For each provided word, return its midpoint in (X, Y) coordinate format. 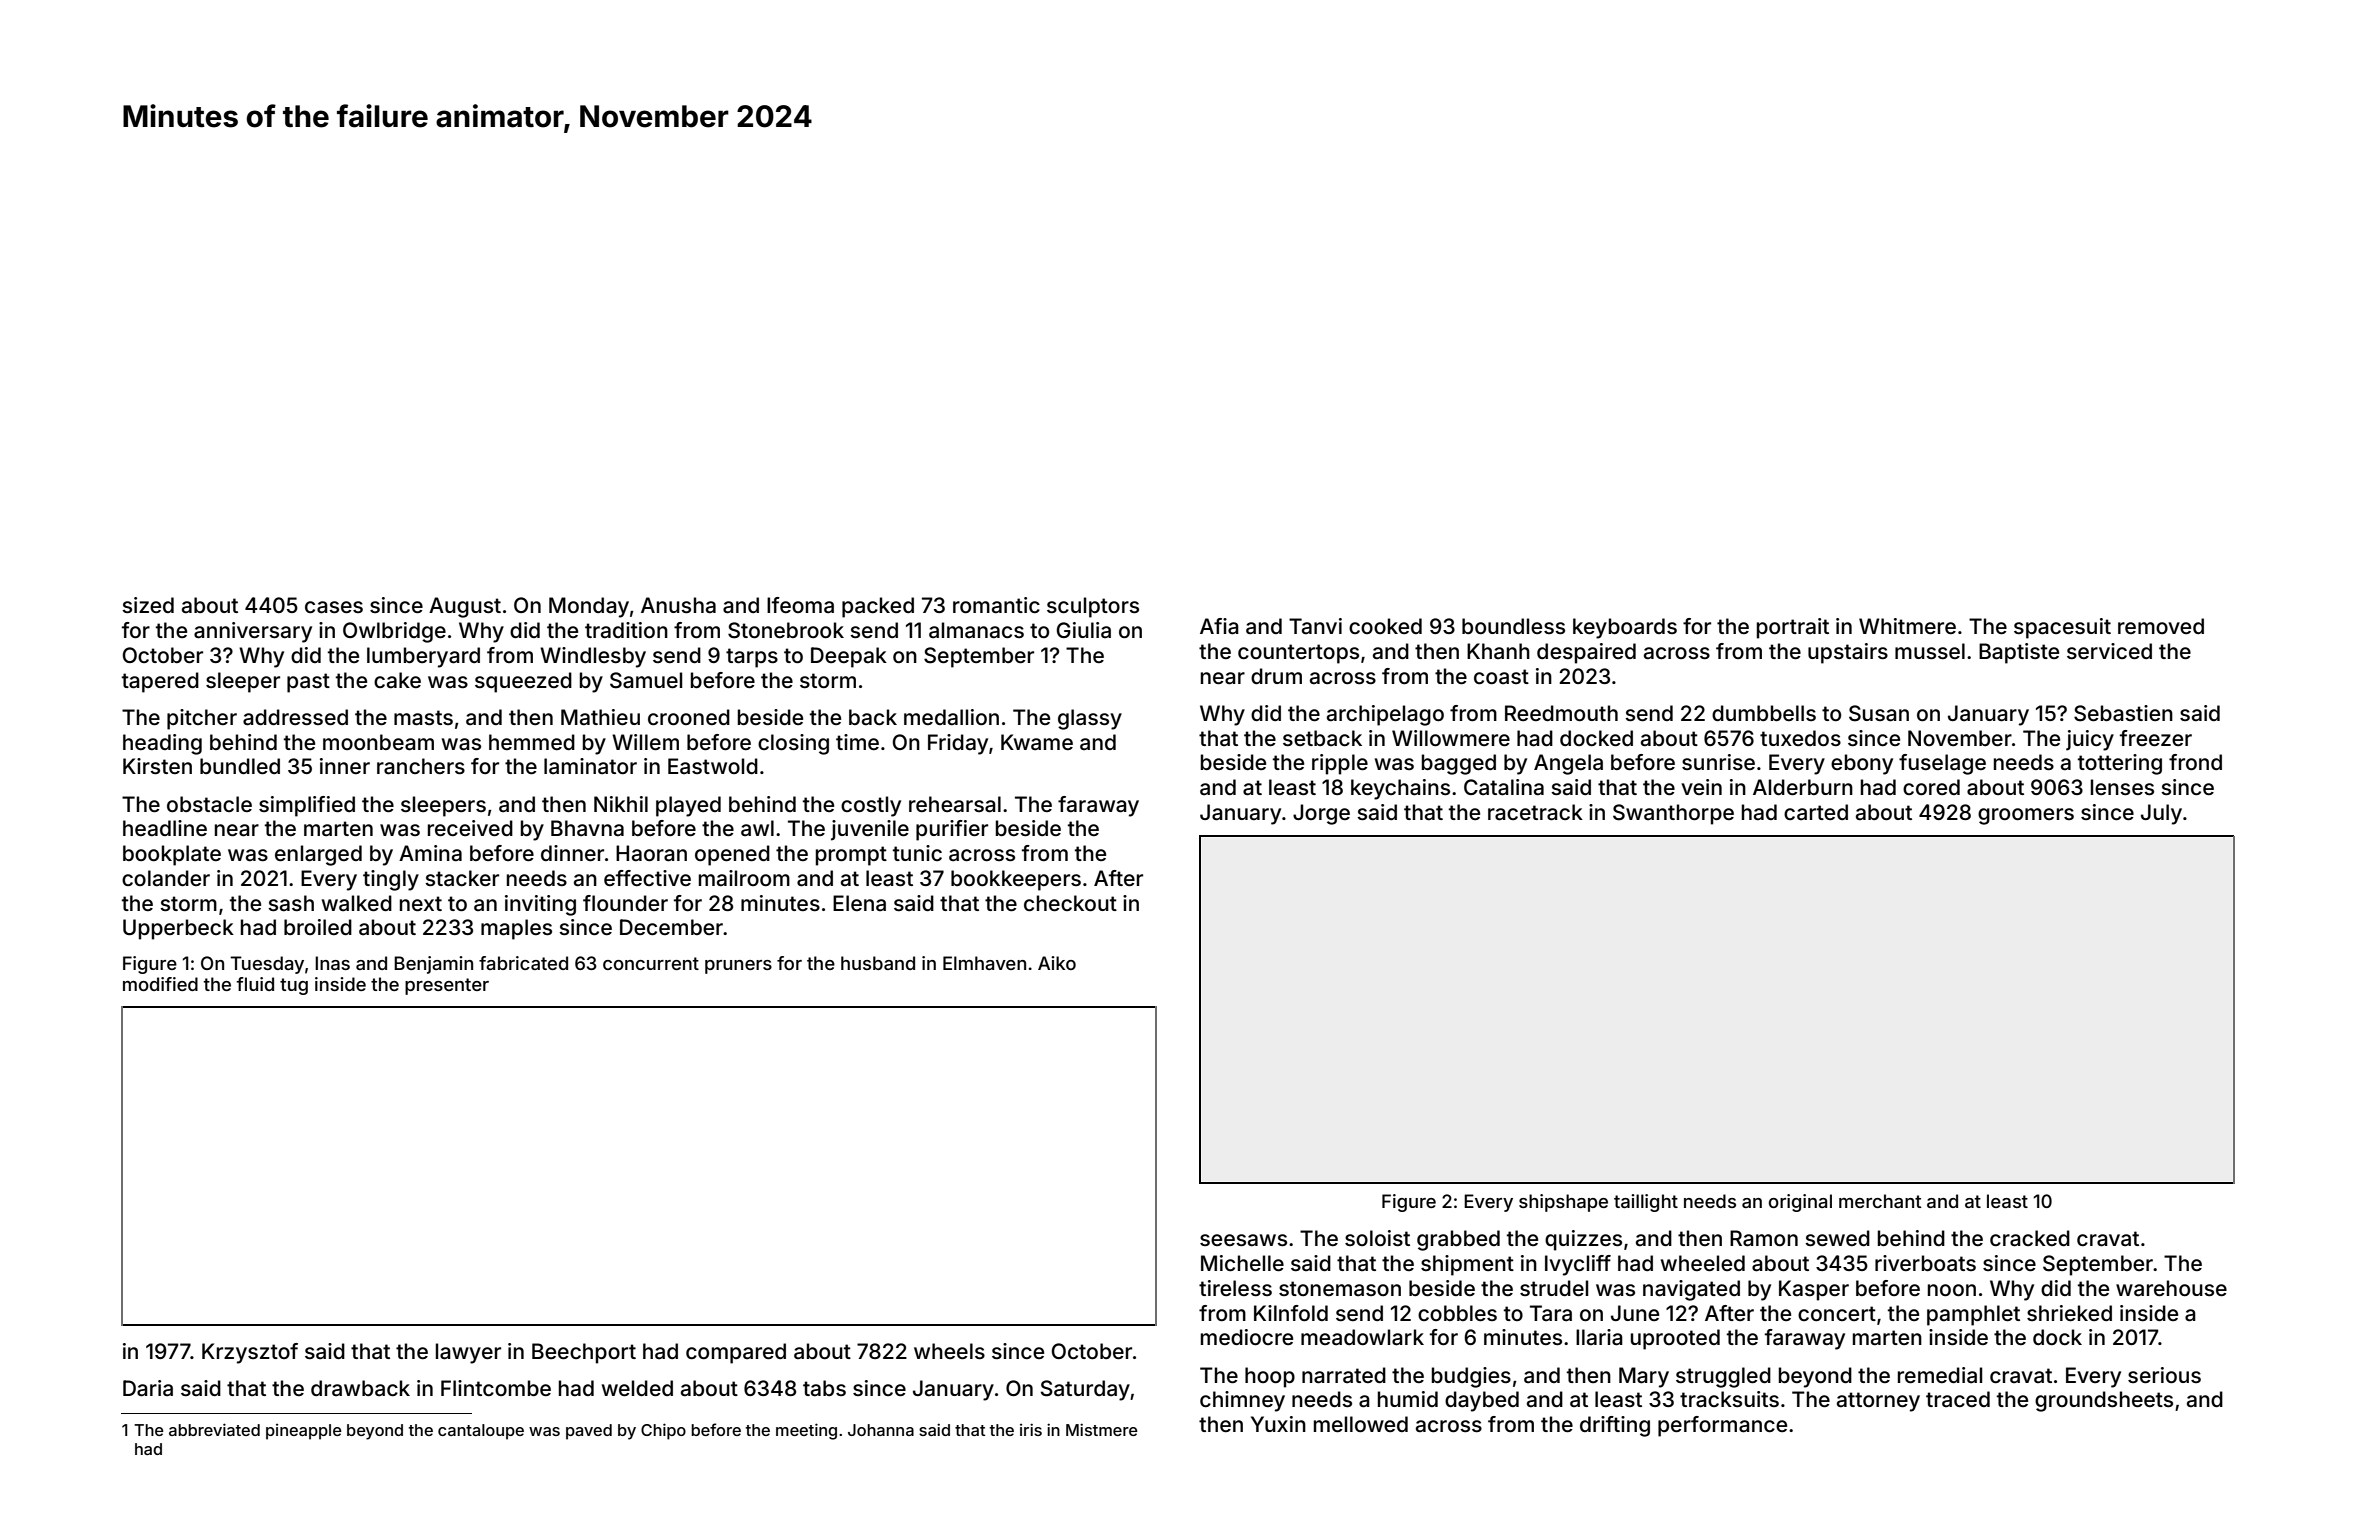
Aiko (1057, 963)
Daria (148, 1388)
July (2161, 814)
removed (2161, 626)
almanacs (976, 630)
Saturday (1085, 1390)
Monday (589, 607)
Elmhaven (984, 963)
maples (516, 929)
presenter (447, 986)
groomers (2026, 816)
